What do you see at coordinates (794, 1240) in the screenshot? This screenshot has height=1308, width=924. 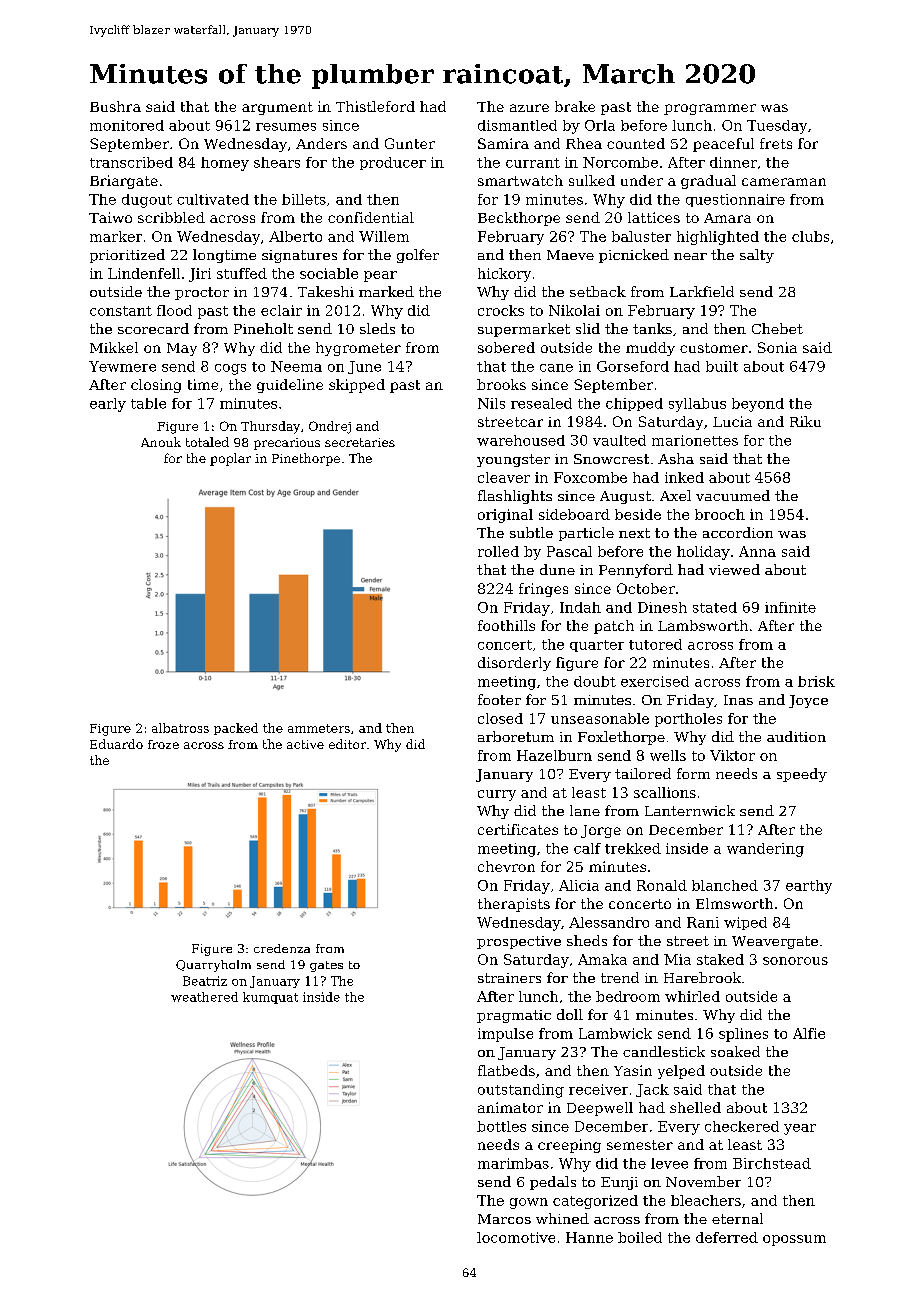 I see `opossum` at bounding box center [794, 1240].
